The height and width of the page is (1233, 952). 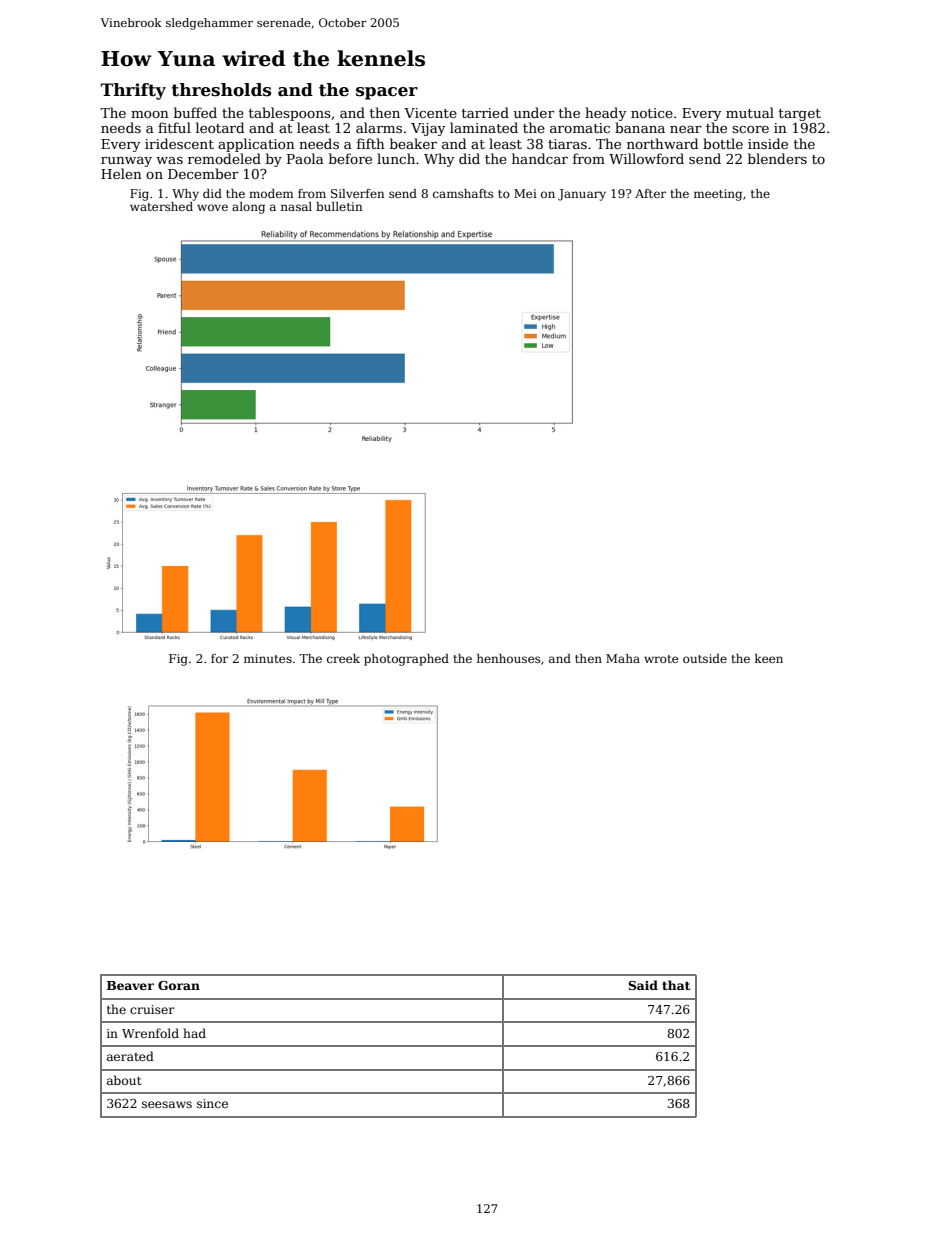 I want to click on since, so click(x=212, y=1103).
